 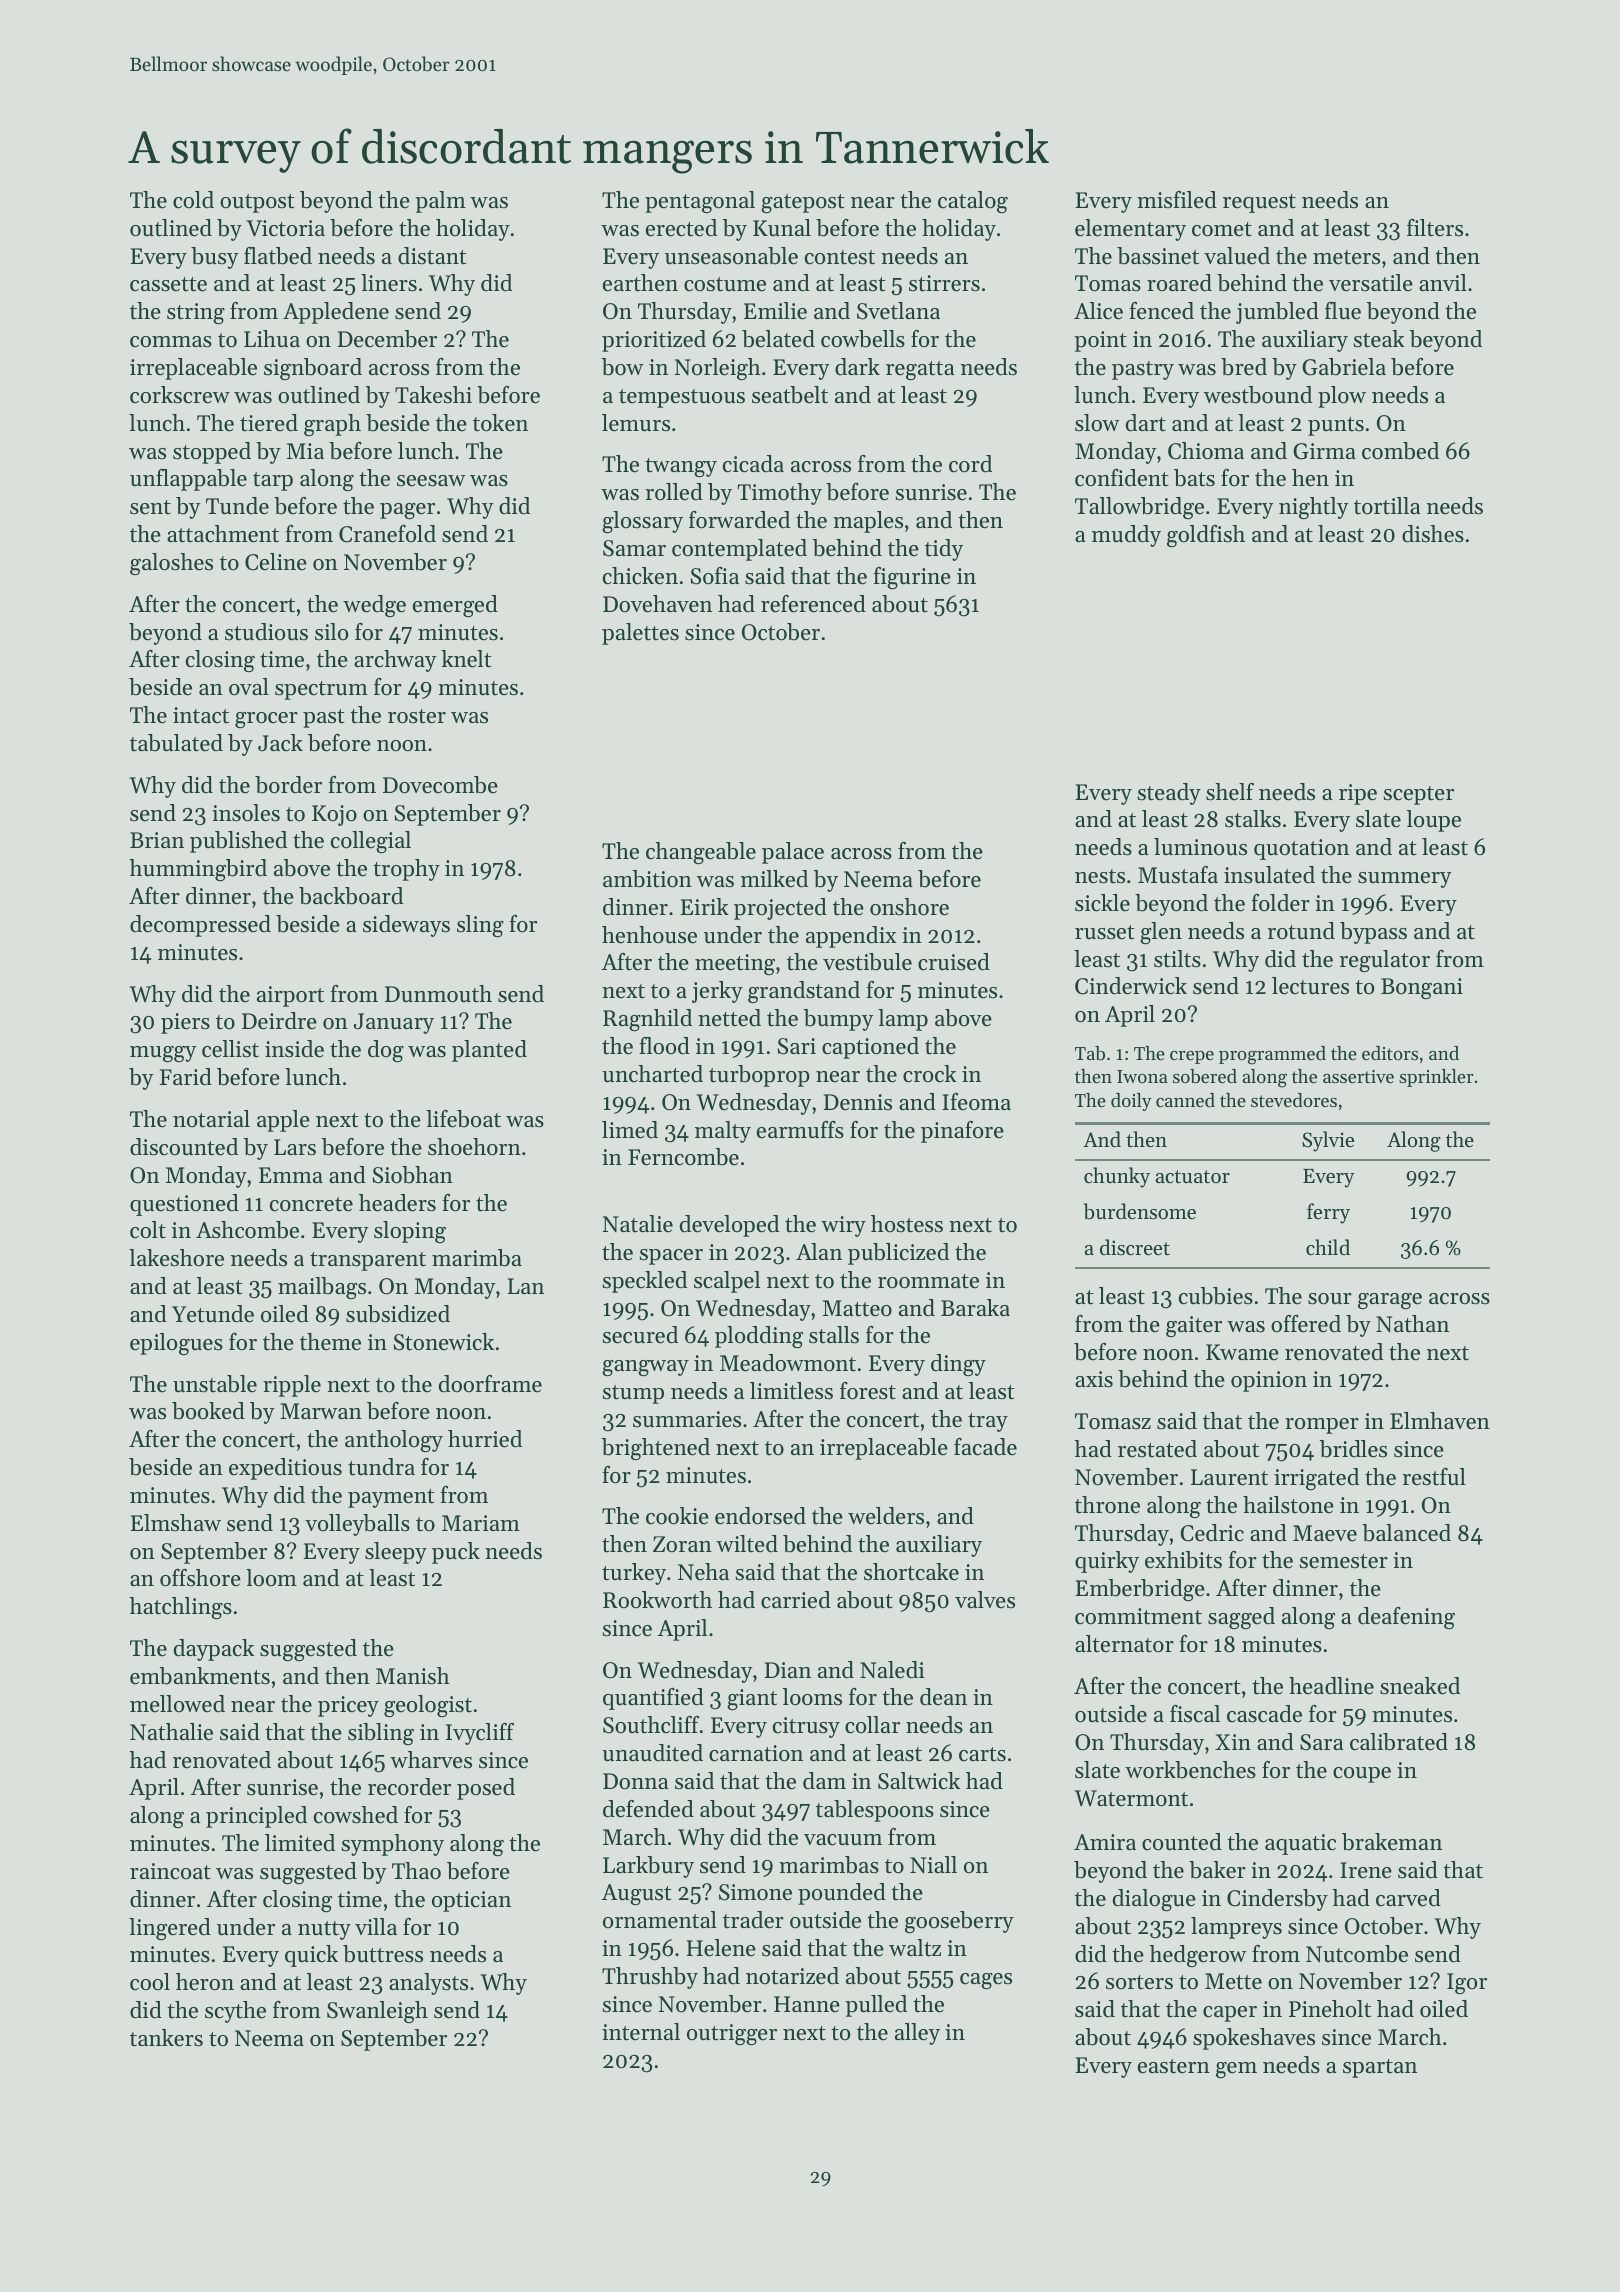 I want to click on scalpel, so click(x=727, y=1282).
